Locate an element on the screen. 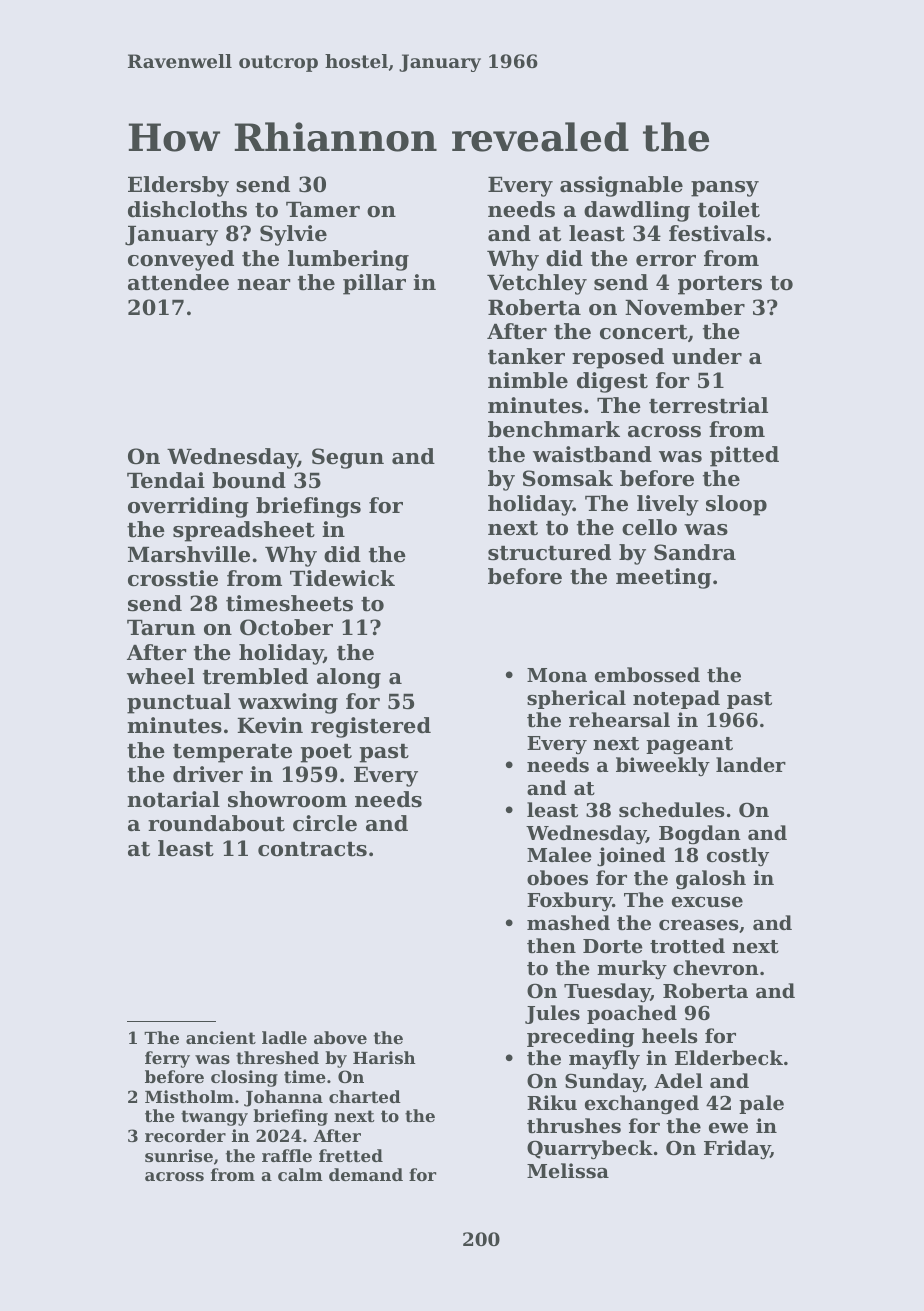 The width and height of the screenshot is (924, 1311). rehearsal is located at coordinates (619, 719).
